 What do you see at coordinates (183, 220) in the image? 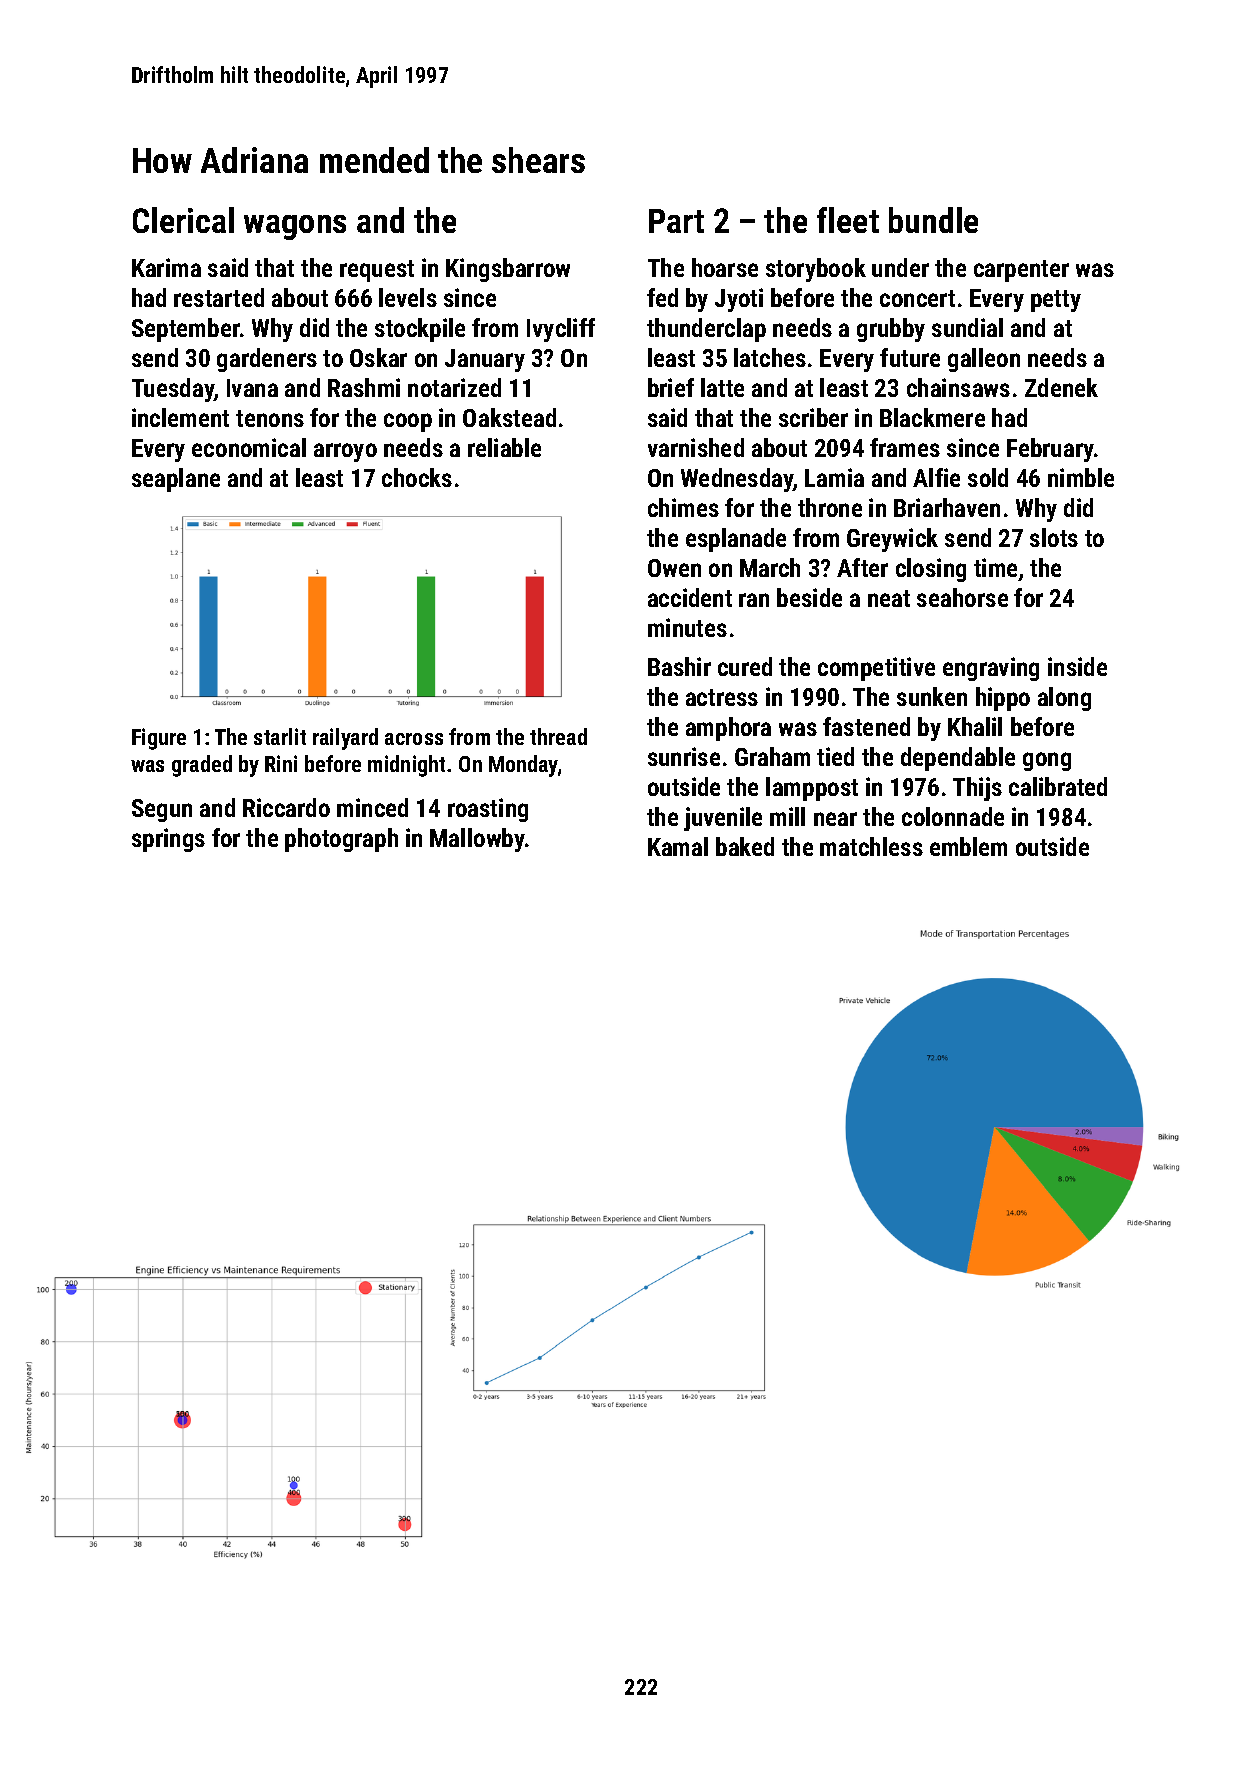
I see `Clerical` at bounding box center [183, 220].
